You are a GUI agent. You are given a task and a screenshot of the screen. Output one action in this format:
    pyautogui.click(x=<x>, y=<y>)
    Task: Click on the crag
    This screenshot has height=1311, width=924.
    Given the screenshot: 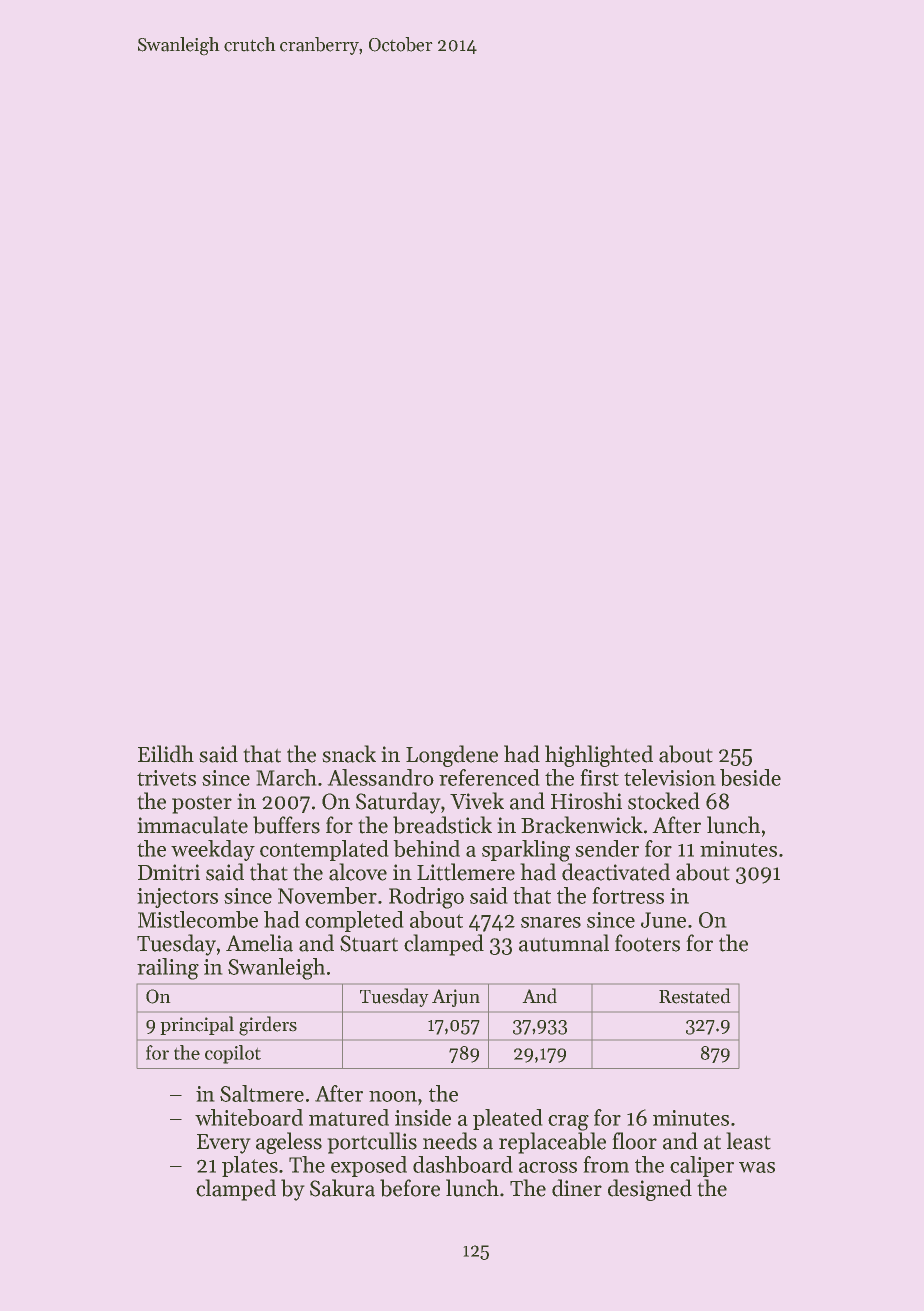 What is the action you would take?
    pyautogui.click(x=568, y=1123)
